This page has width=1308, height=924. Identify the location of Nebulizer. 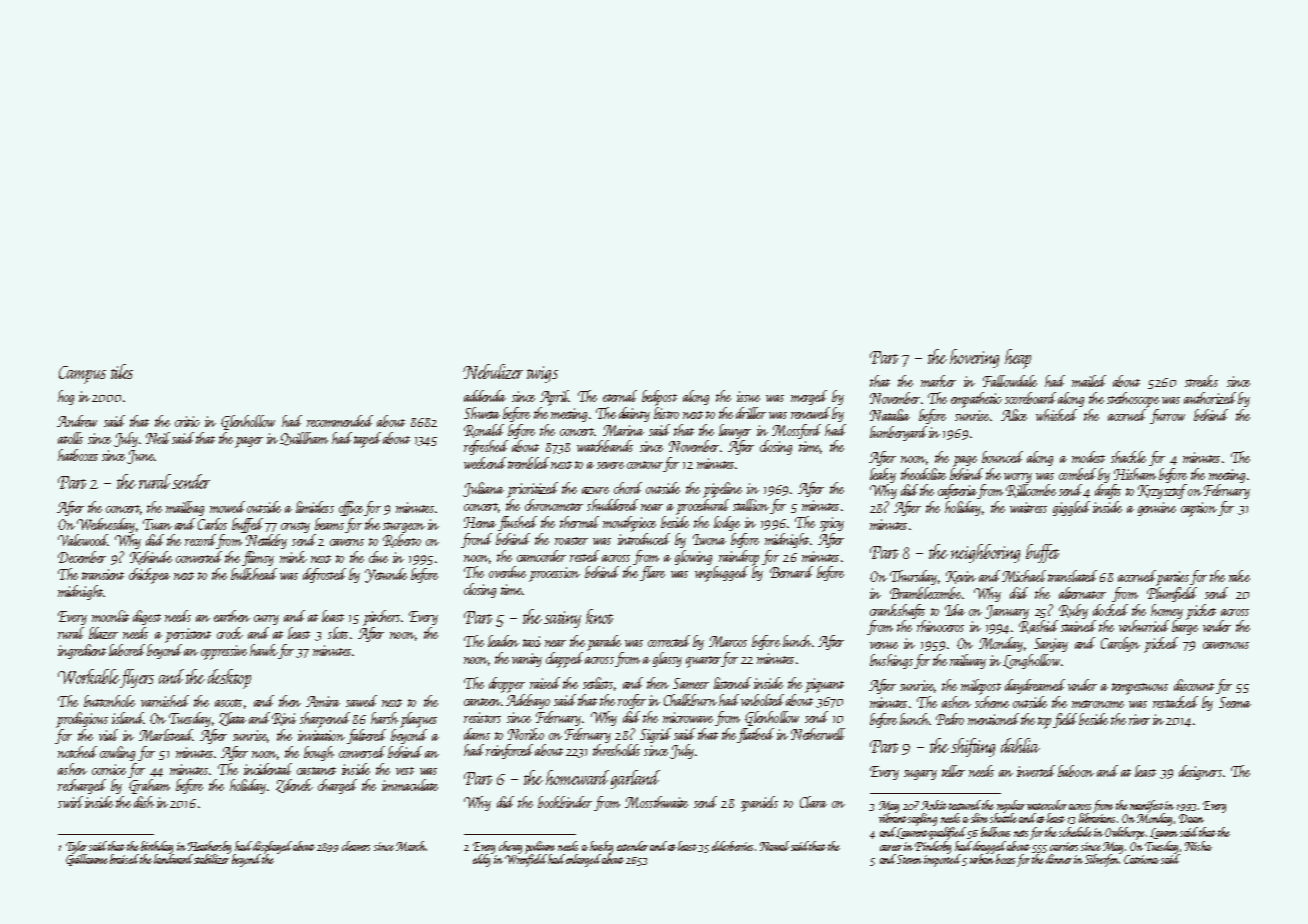
(493, 371).
